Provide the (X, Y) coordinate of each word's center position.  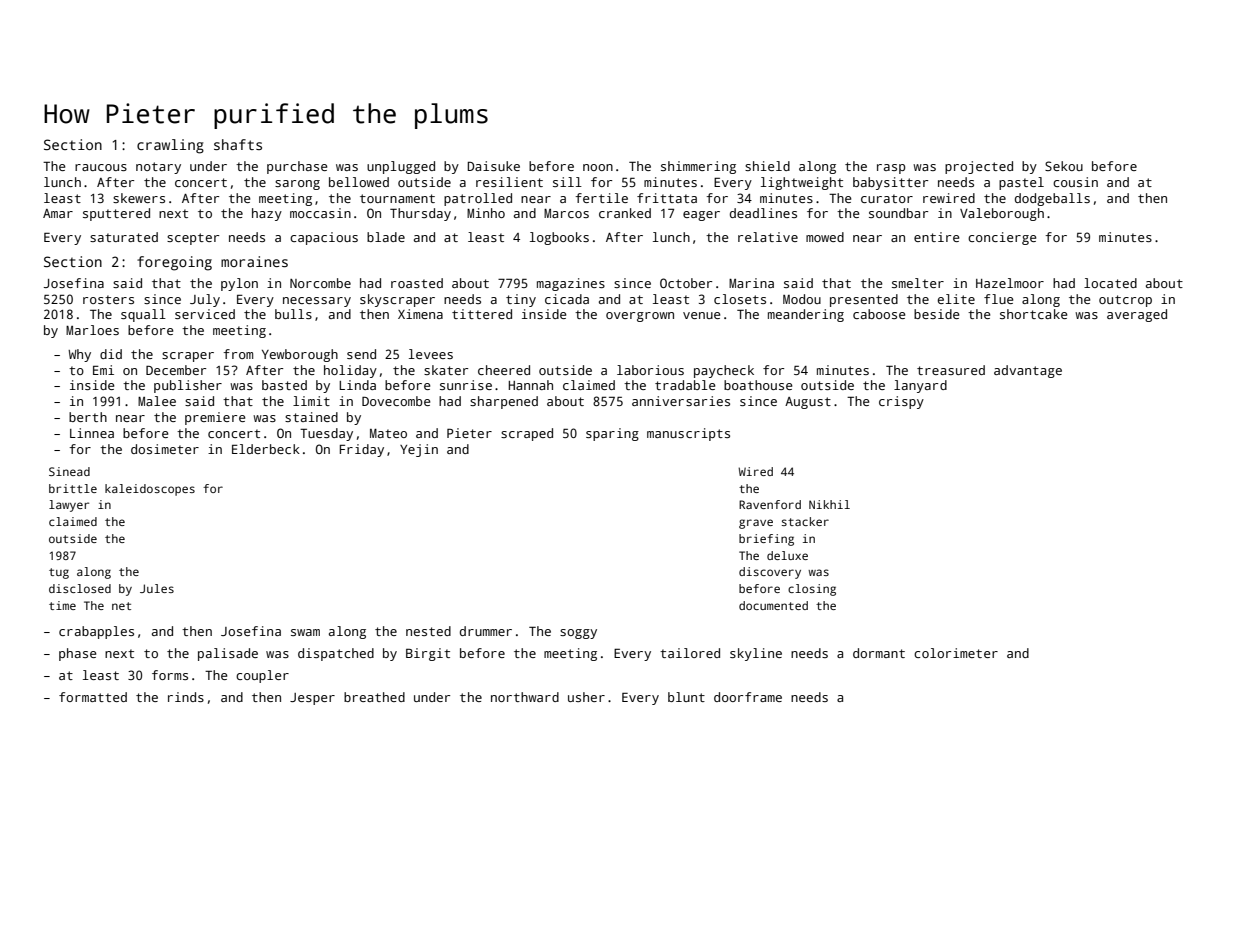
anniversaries (681, 401)
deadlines (763, 213)
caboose (879, 314)
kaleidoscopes (150, 490)
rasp (891, 169)
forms (170, 675)
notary (158, 168)
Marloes (92, 330)
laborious (650, 370)
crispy (901, 402)
